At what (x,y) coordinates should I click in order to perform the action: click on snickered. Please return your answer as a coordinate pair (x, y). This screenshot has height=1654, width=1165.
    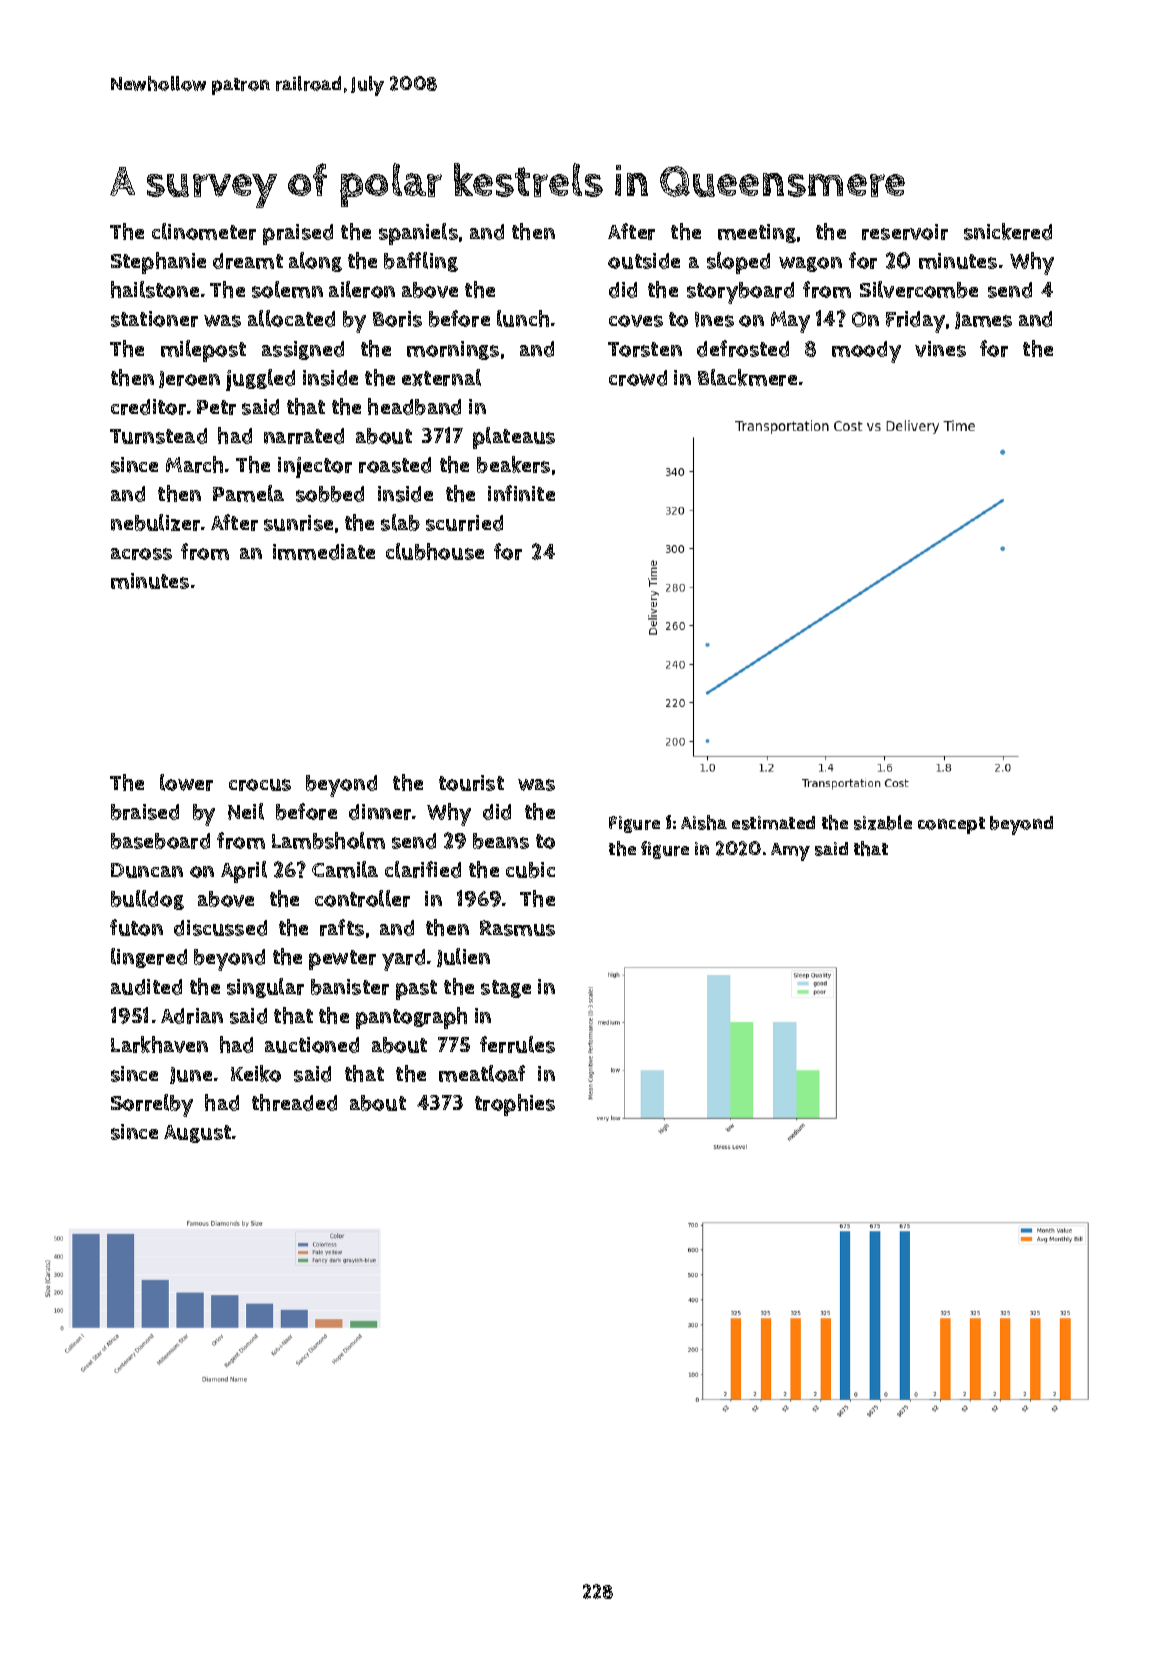
    Looking at the image, I should click on (1008, 231).
